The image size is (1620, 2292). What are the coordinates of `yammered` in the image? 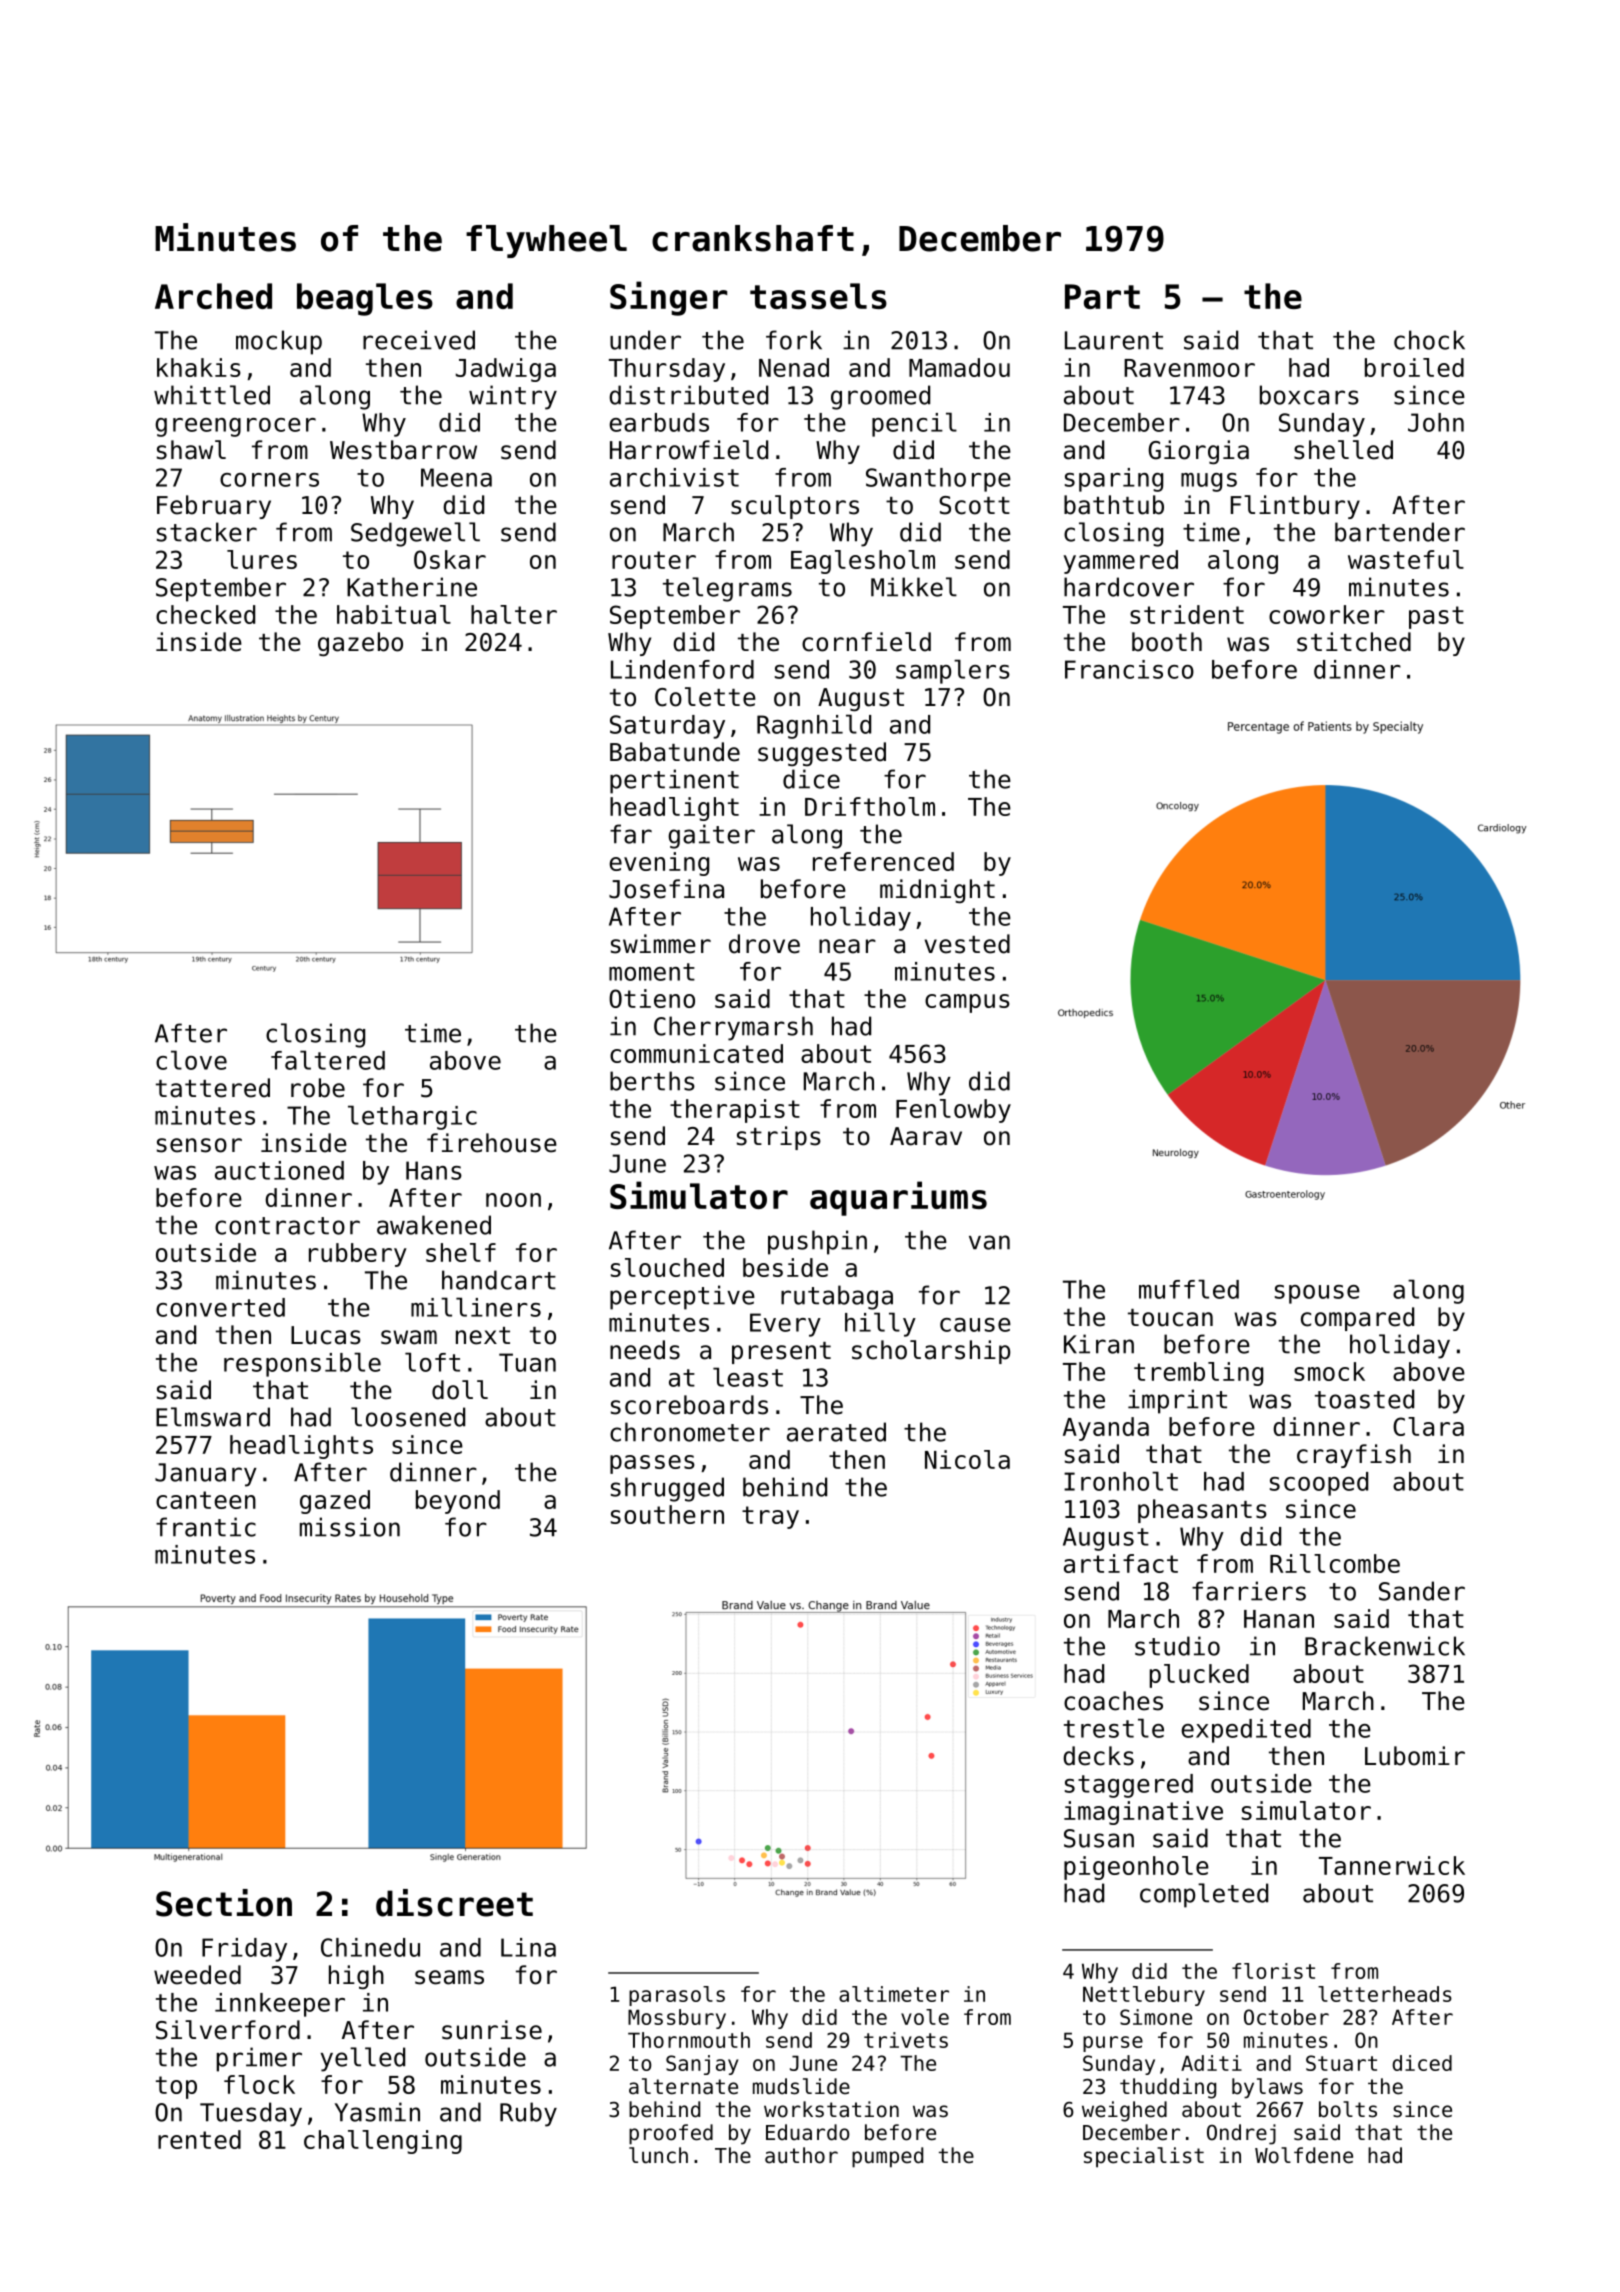 It's located at (1121, 562).
